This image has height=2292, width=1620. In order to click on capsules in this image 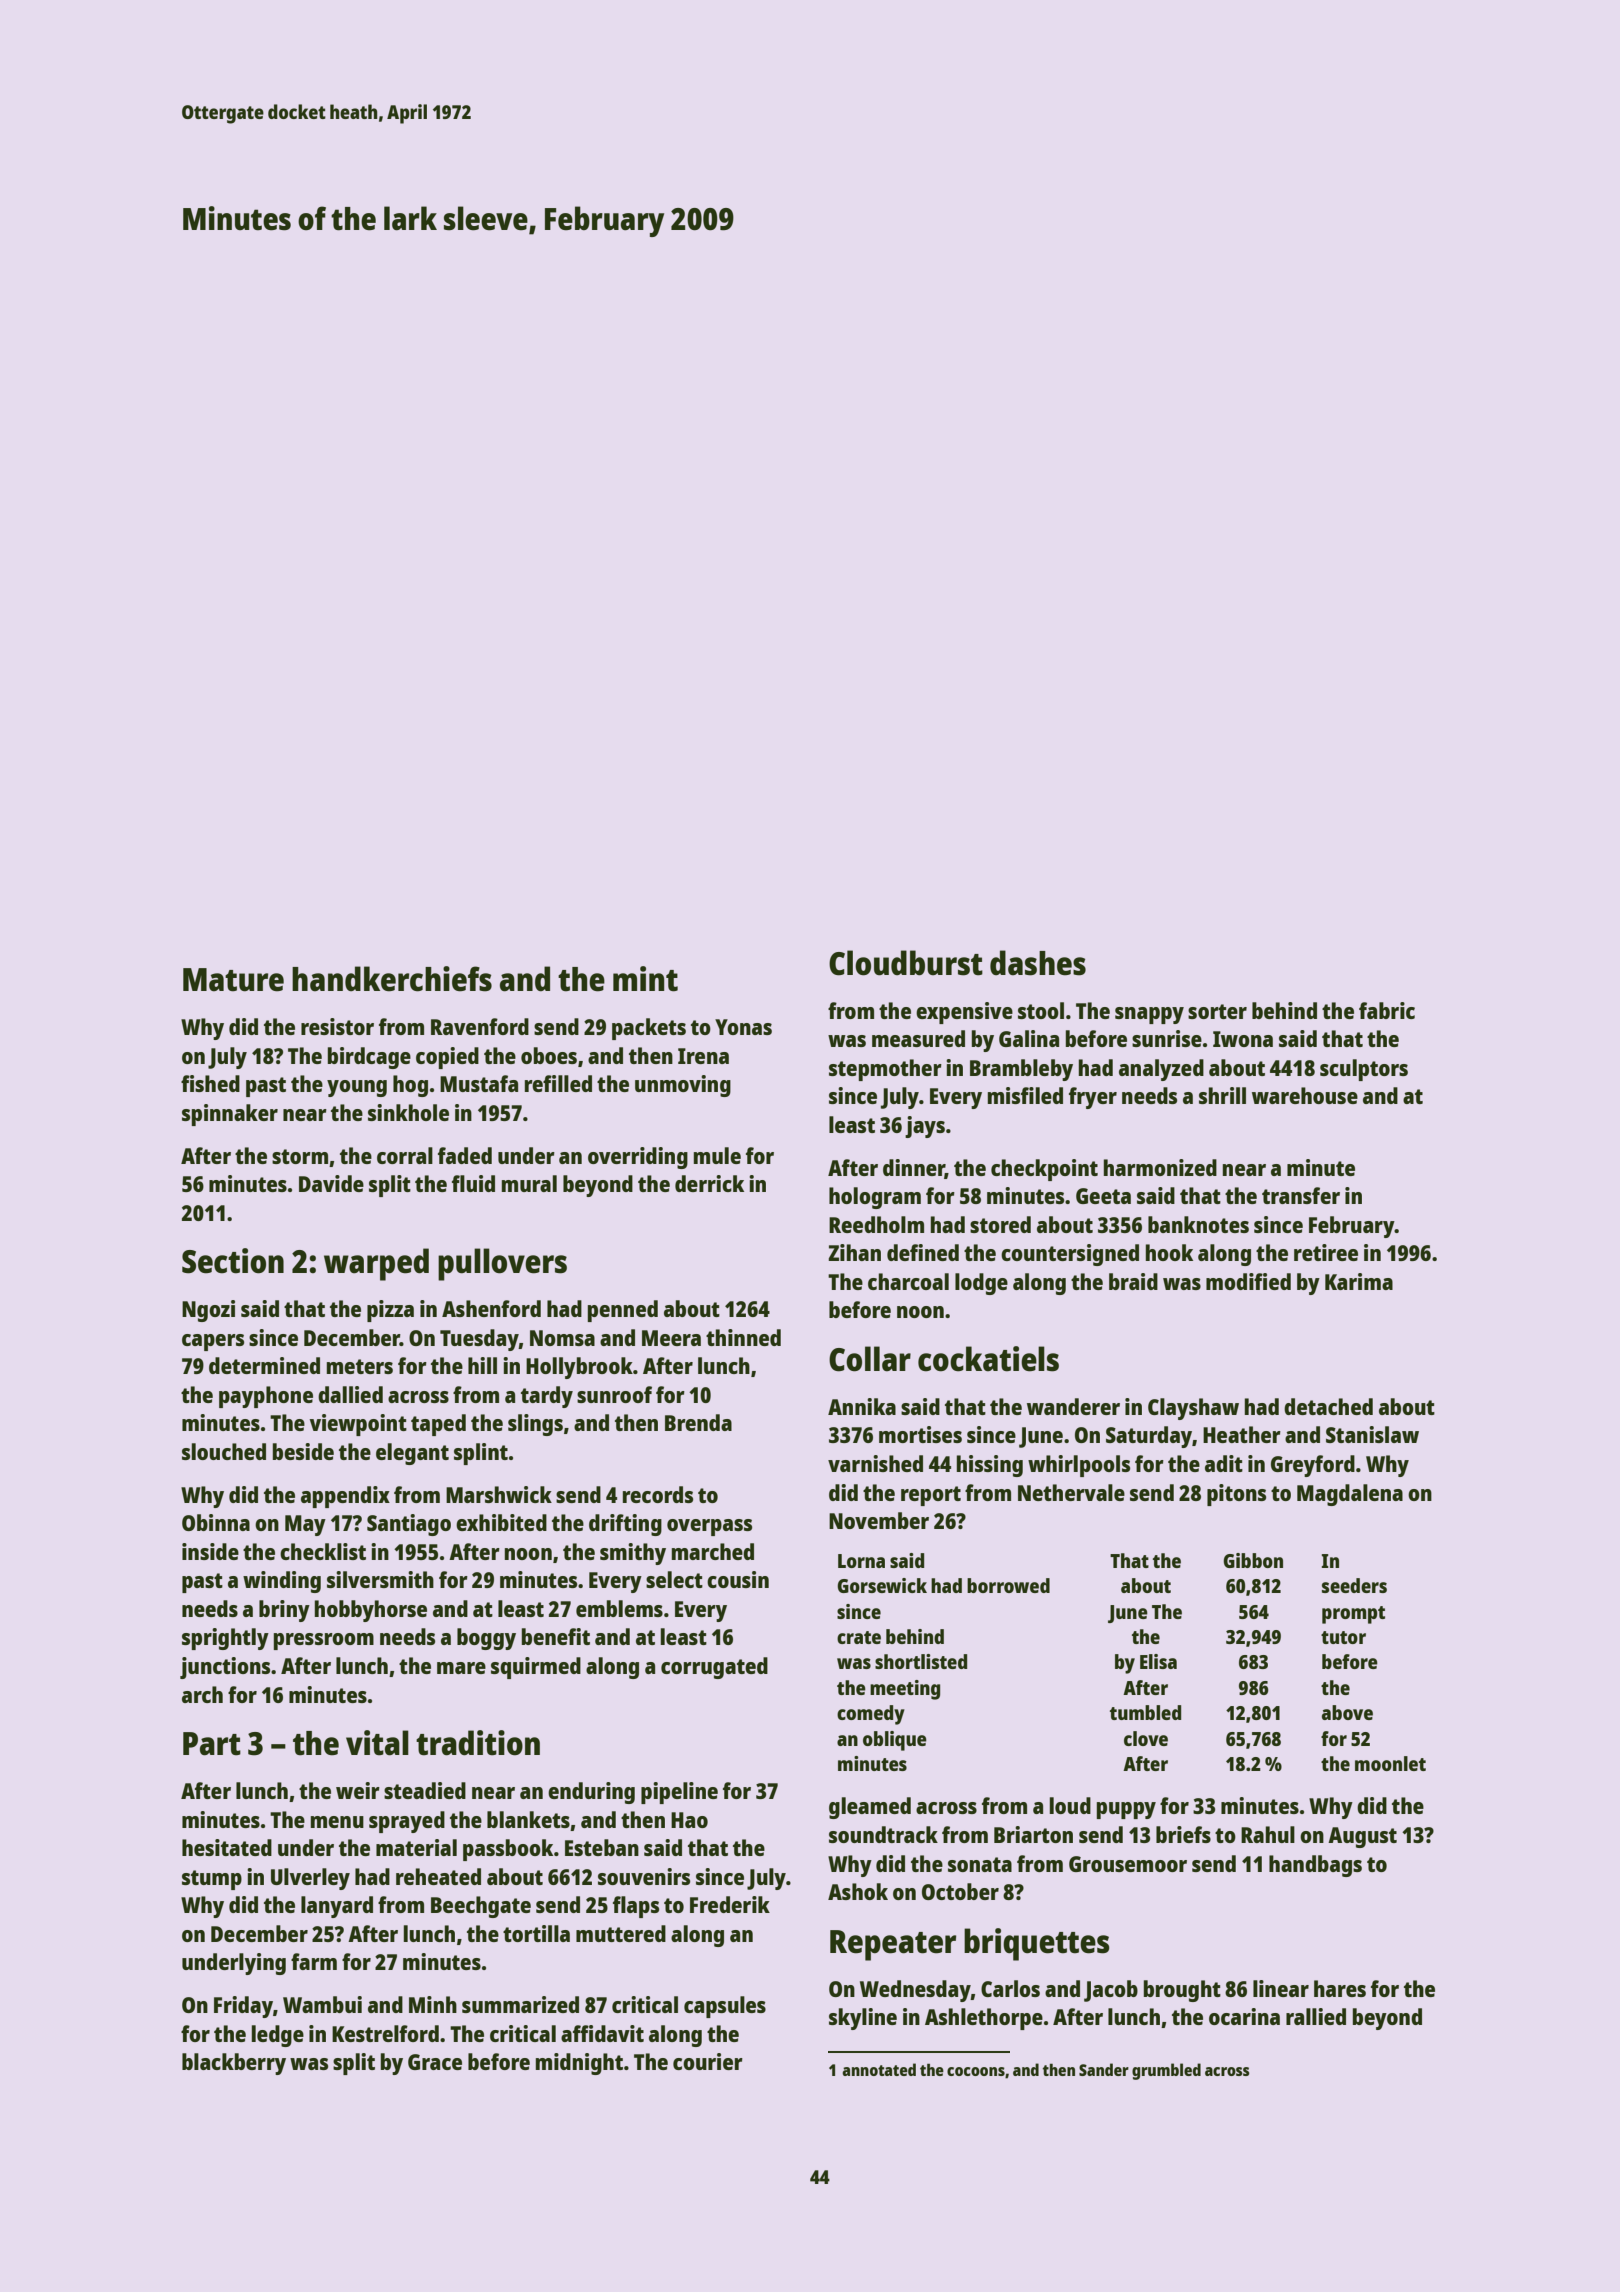, I will do `click(725, 2007)`.
